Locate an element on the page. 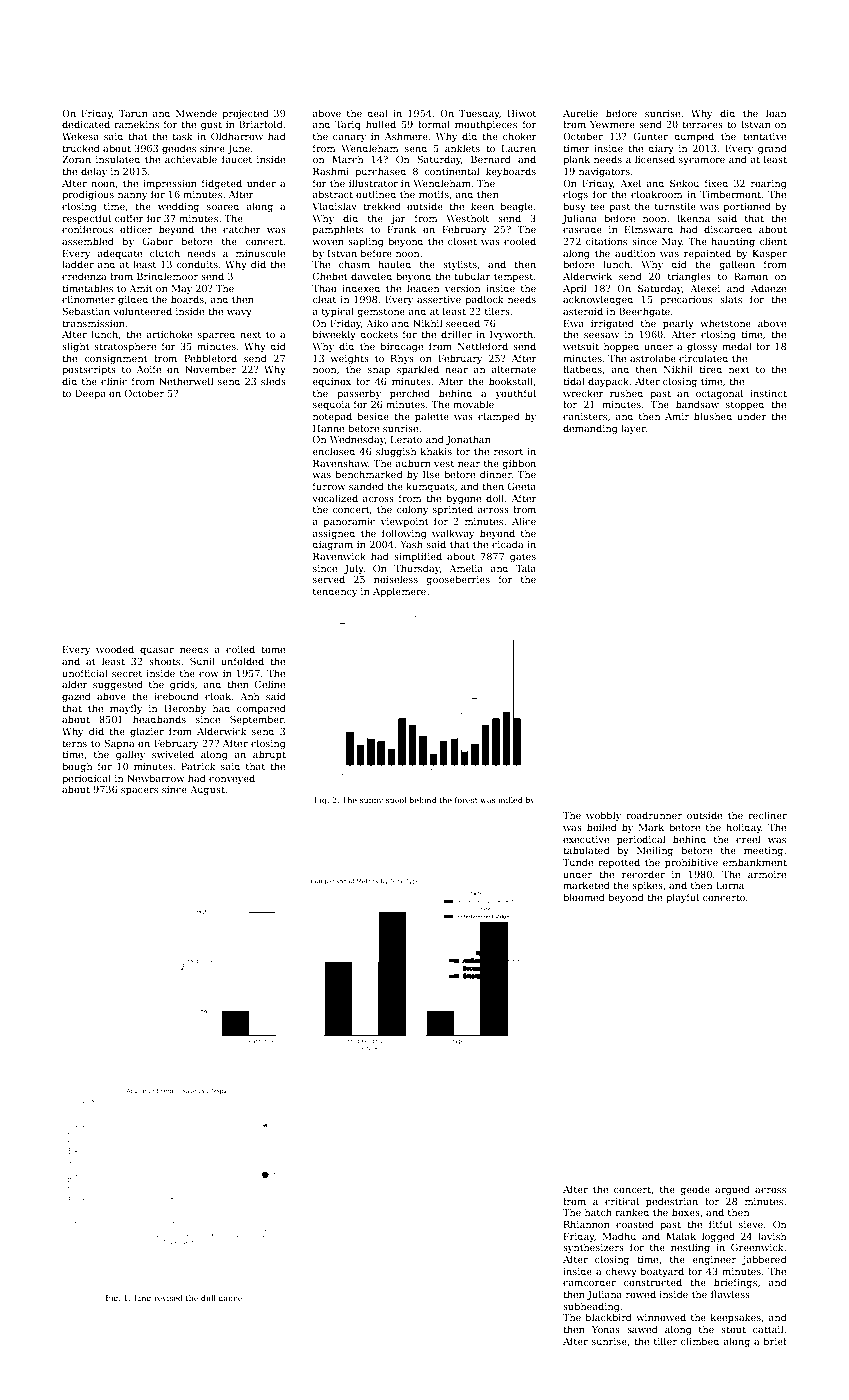 The height and width of the page is (1400, 849). dance is located at coordinates (230, 1298).
